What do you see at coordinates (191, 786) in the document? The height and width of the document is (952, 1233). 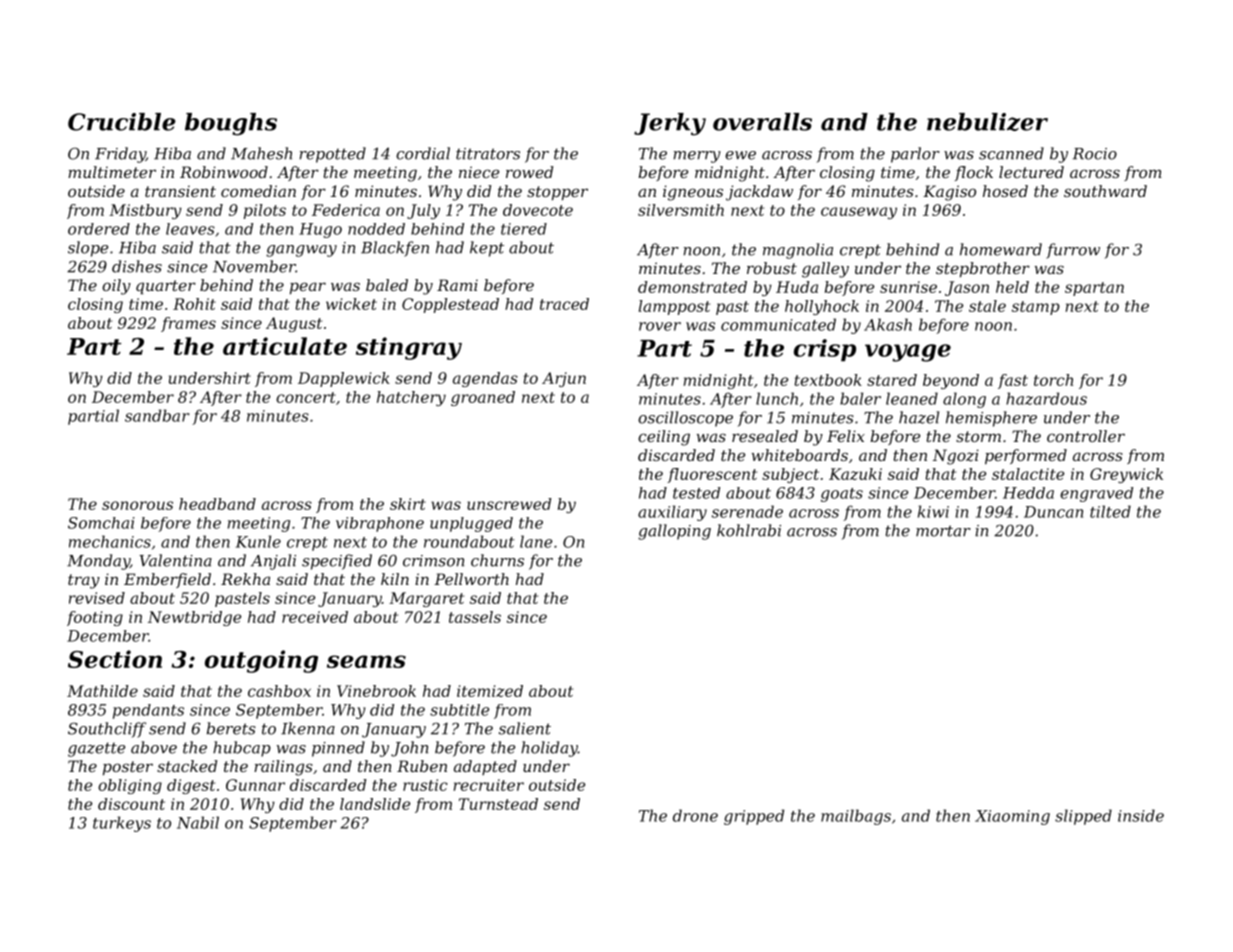 I see `digest` at bounding box center [191, 786].
